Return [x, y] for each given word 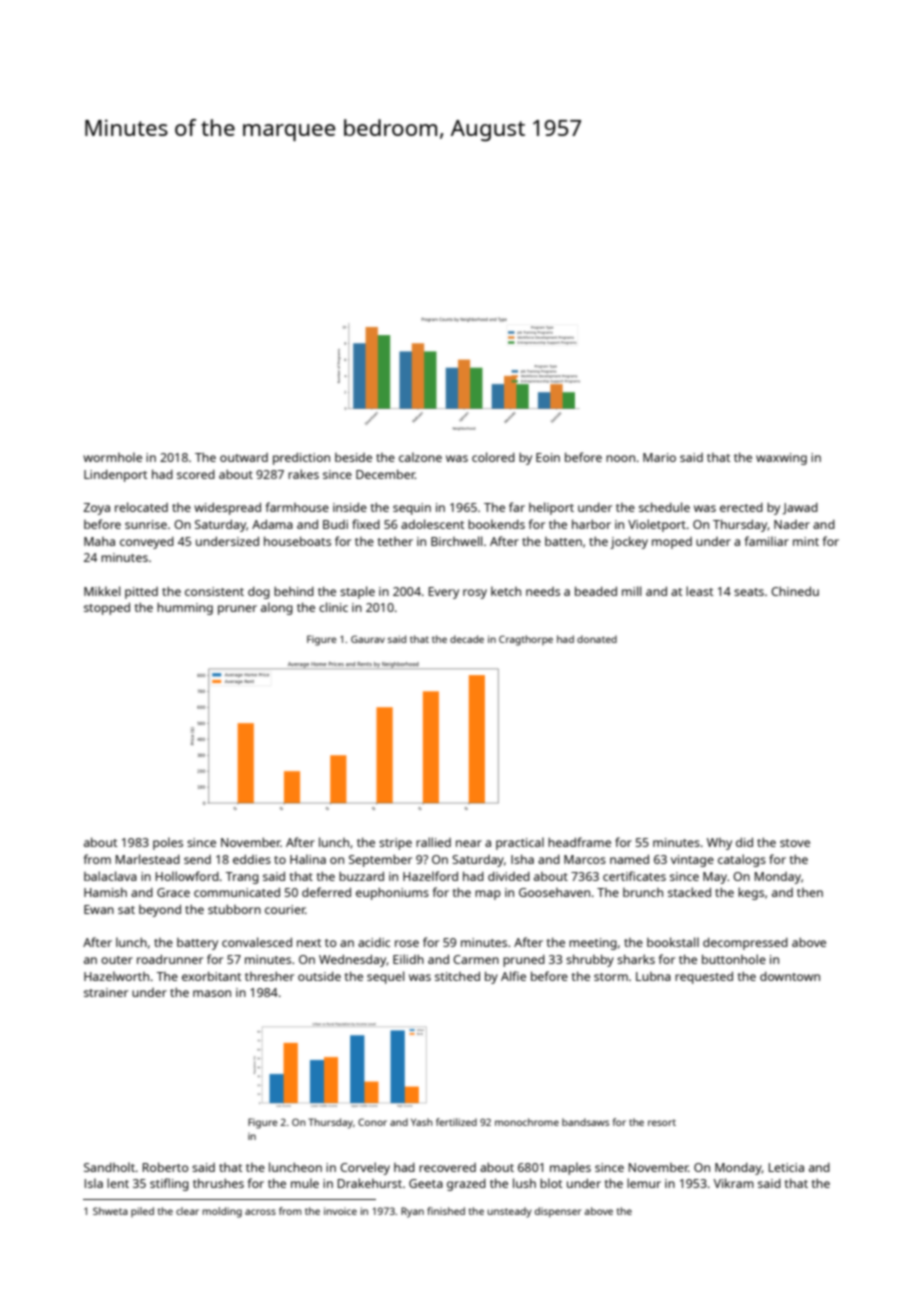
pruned [524, 961]
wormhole [112, 457]
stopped [107, 609]
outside [319, 976]
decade [467, 639]
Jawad [800, 509]
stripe [395, 844]
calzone [420, 457]
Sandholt [109, 1167]
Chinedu [795, 591]
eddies [252, 859]
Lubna [653, 976]
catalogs [742, 860]
